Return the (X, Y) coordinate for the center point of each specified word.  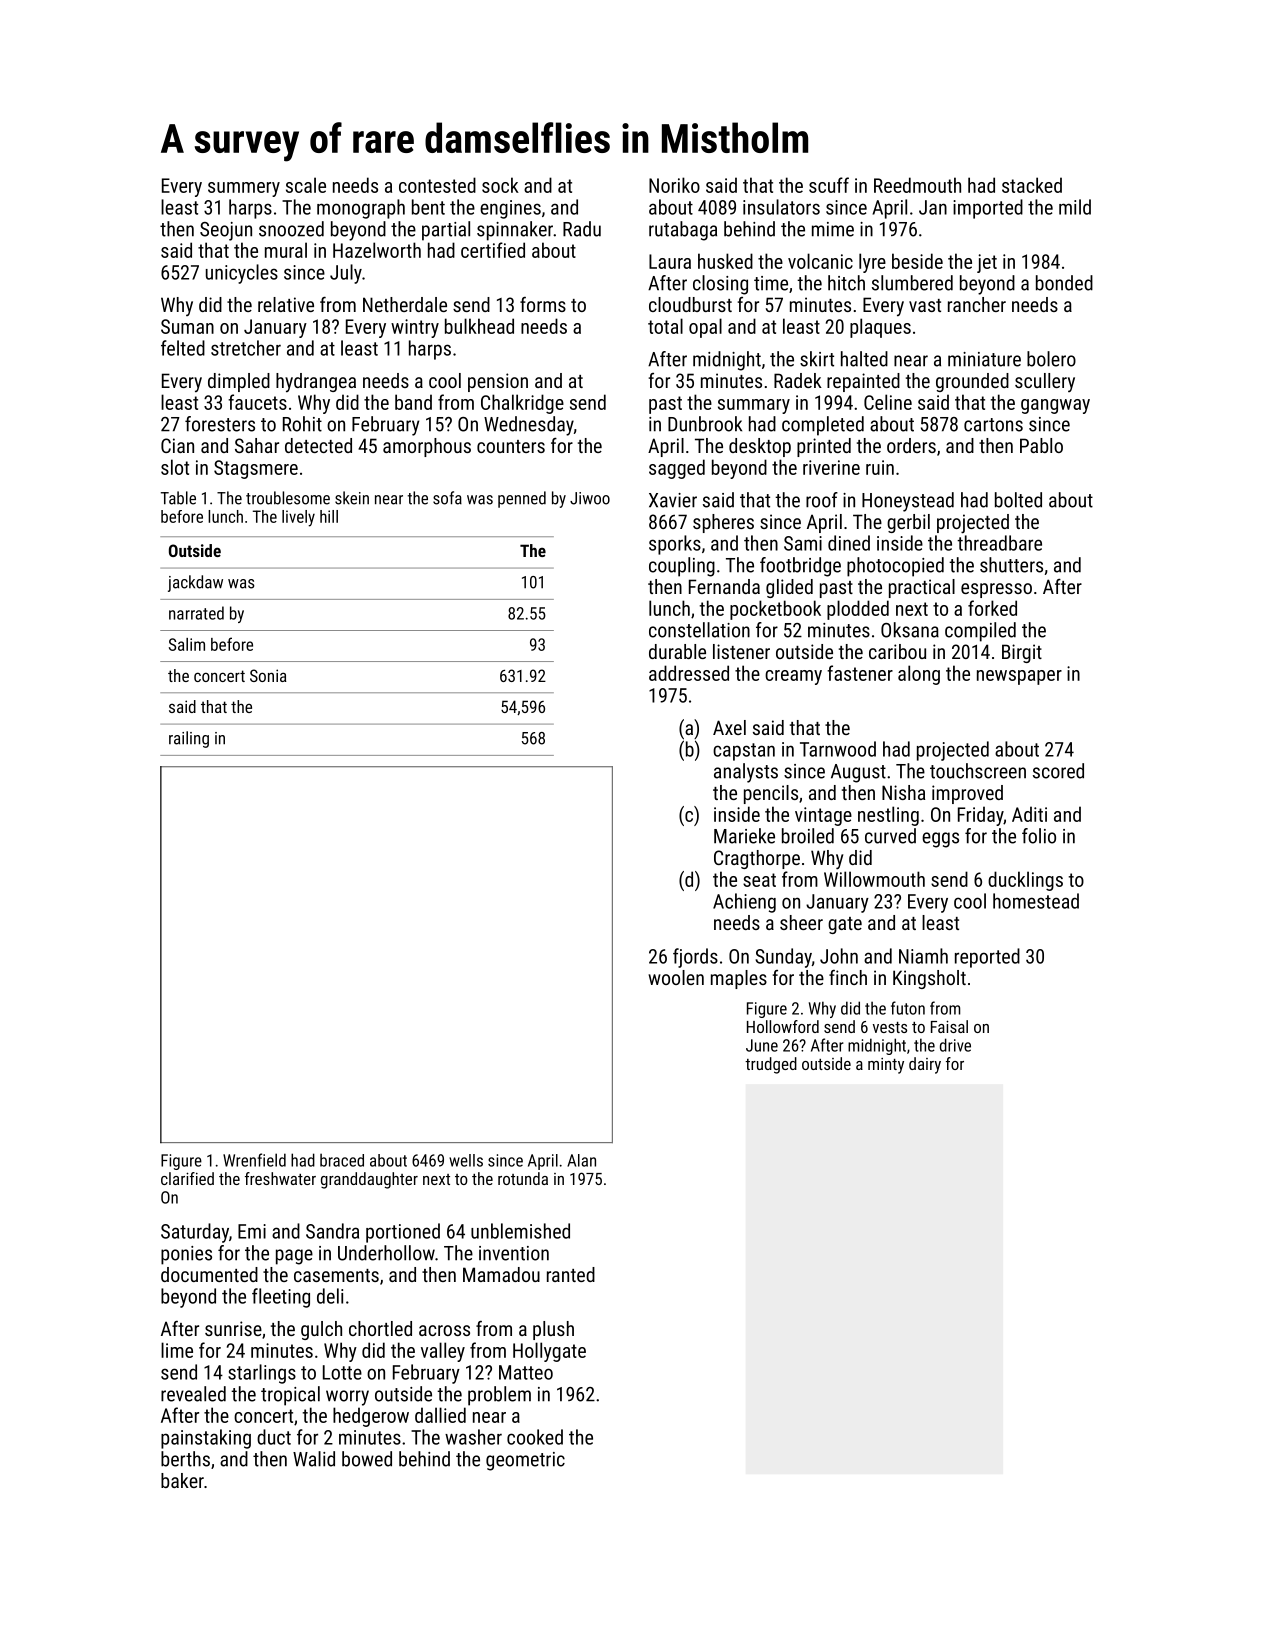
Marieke (744, 836)
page (294, 1257)
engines (510, 209)
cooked (535, 1437)
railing (189, 739)
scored (1058, 771)
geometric (525, 1461)
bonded (1064, 283)
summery (244, 189)
